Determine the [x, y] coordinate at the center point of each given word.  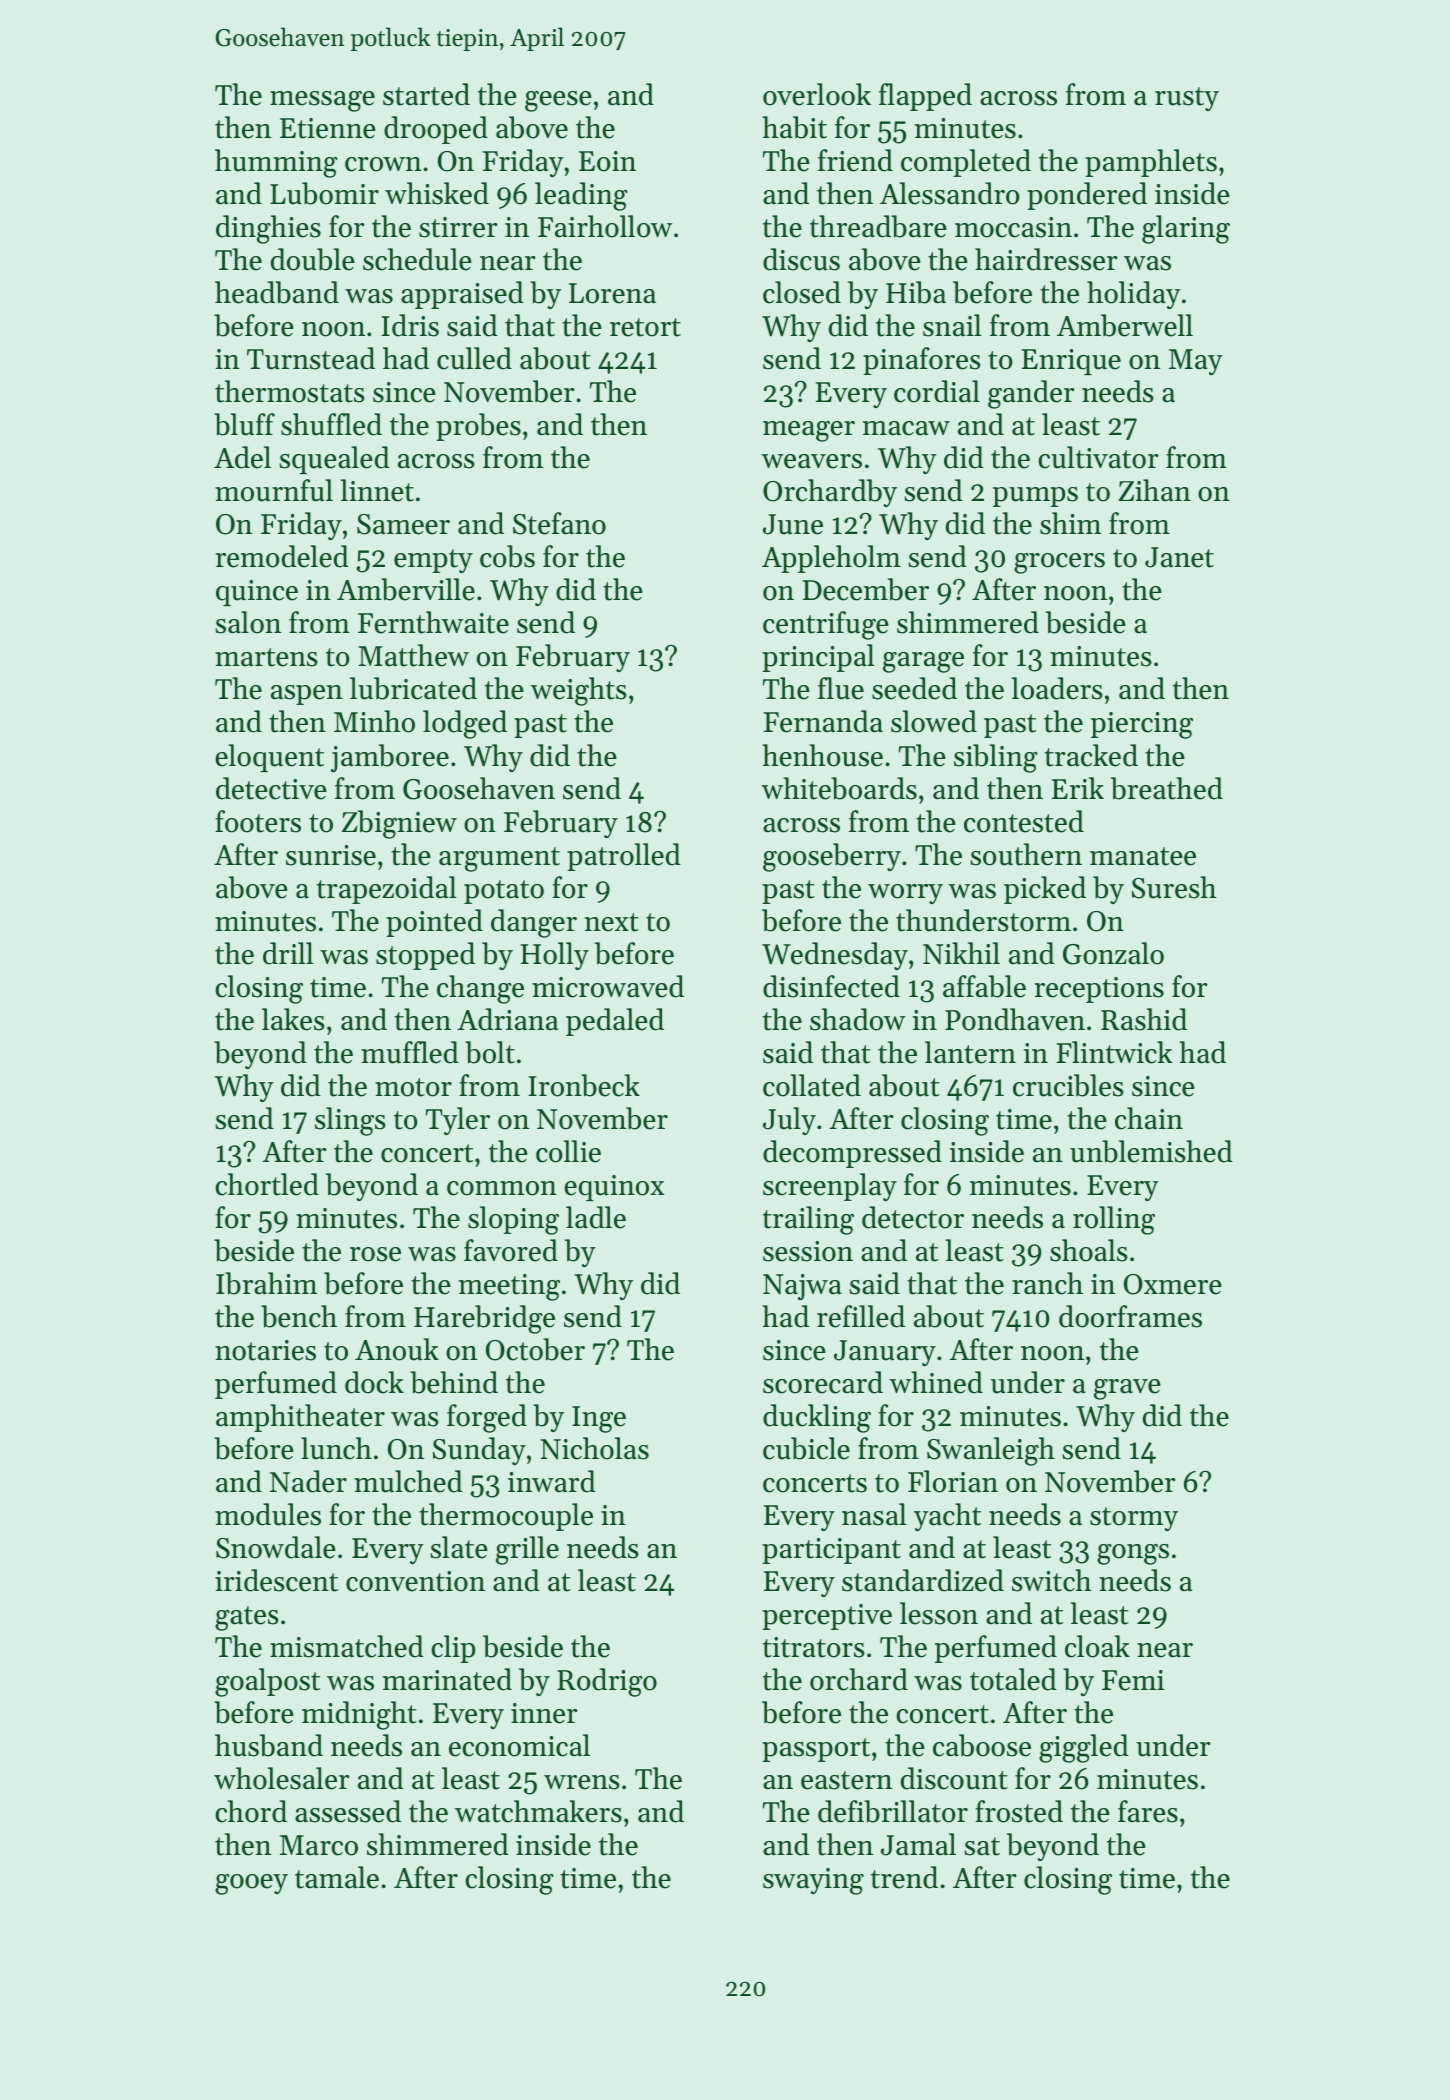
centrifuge [826, 625]
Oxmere [1173, 1284]
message [322, 101]
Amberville [406, 589]
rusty [1187, 99]
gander [1031, 394]
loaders [1057, 688]
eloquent [269, 758]
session [808, 1251]
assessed [348, 1811]
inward [552, 1481]
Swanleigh [991, 1451]
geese [558, 101]
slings [350, 1121]
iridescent [276, 1580]
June [793, 524]
